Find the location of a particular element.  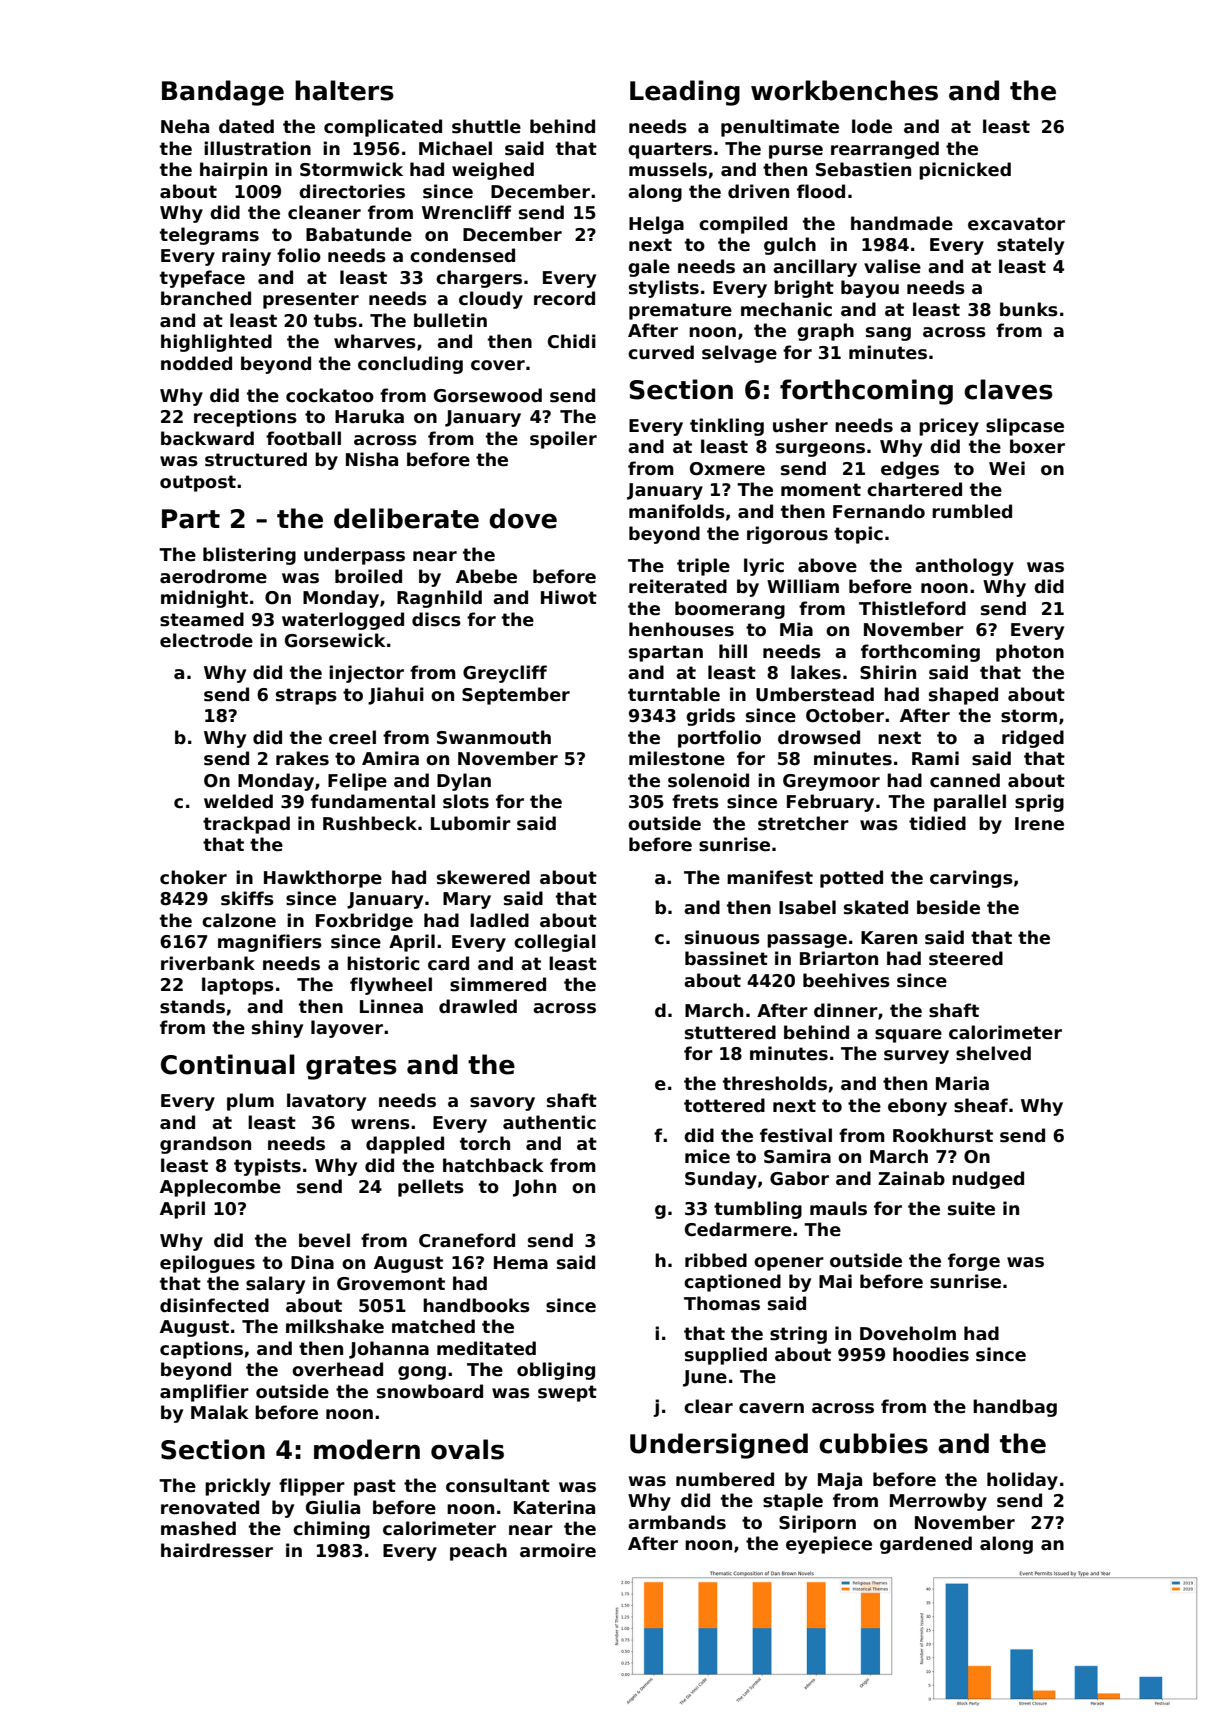

picnicked is located at coordinates (965, 171).
